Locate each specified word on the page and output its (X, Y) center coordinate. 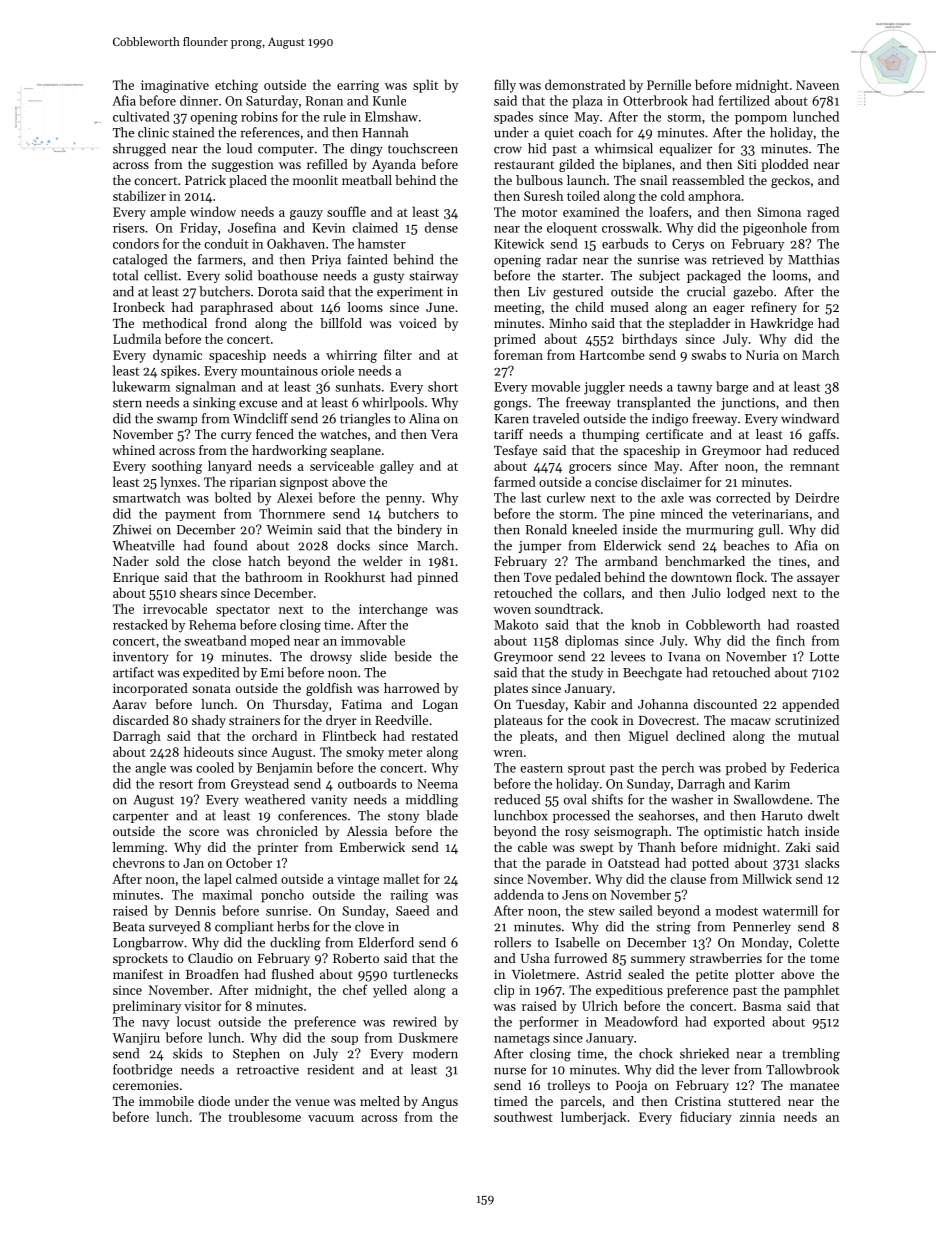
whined (133, 450)
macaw (751, 721)
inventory (141, 658)
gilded (577, 165)
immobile (166, 1101)
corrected (743, 497)
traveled (556, 418)
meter (405, 753)
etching (236, 86)
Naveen (817, 85)
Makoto (516, 624)
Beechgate (652, 674)
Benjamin (285, 769)
